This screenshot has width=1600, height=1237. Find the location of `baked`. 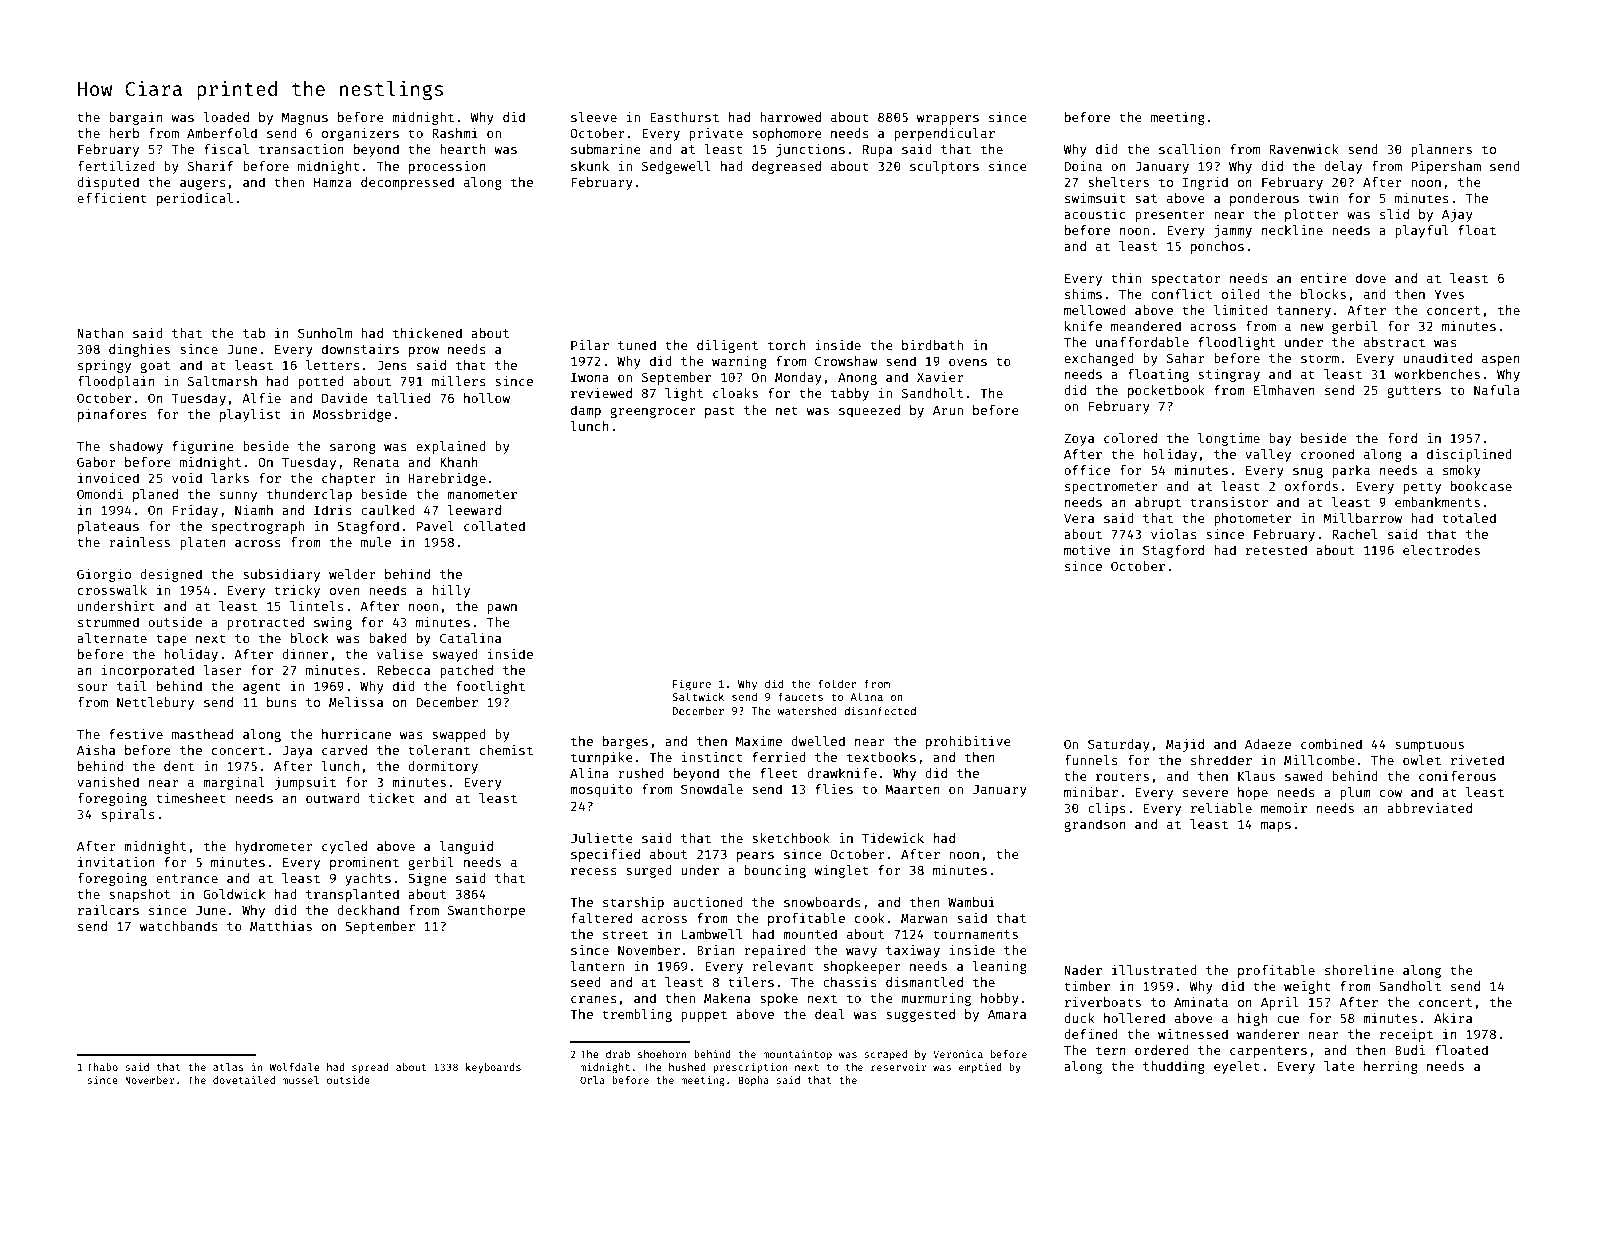

baked is located at coordinates (388, 638).
